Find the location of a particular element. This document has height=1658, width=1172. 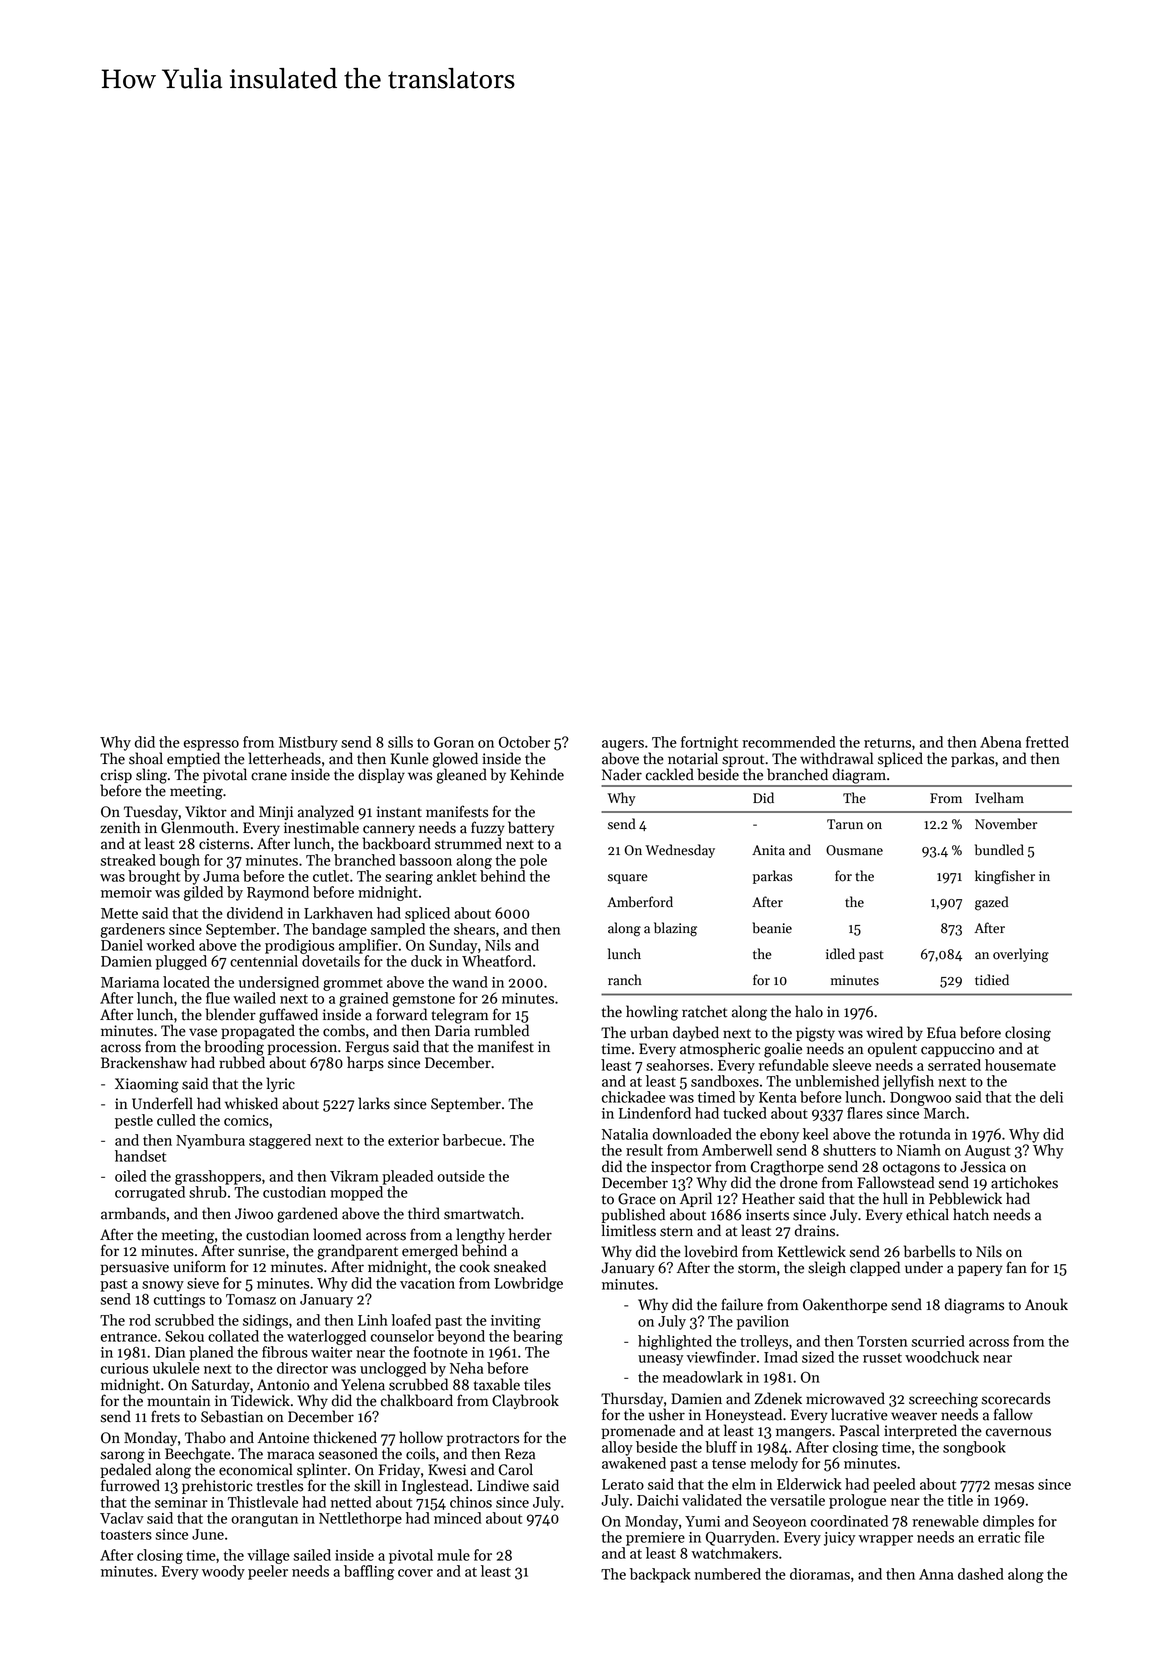

Mistbury is located at coordinates (308, 743).
